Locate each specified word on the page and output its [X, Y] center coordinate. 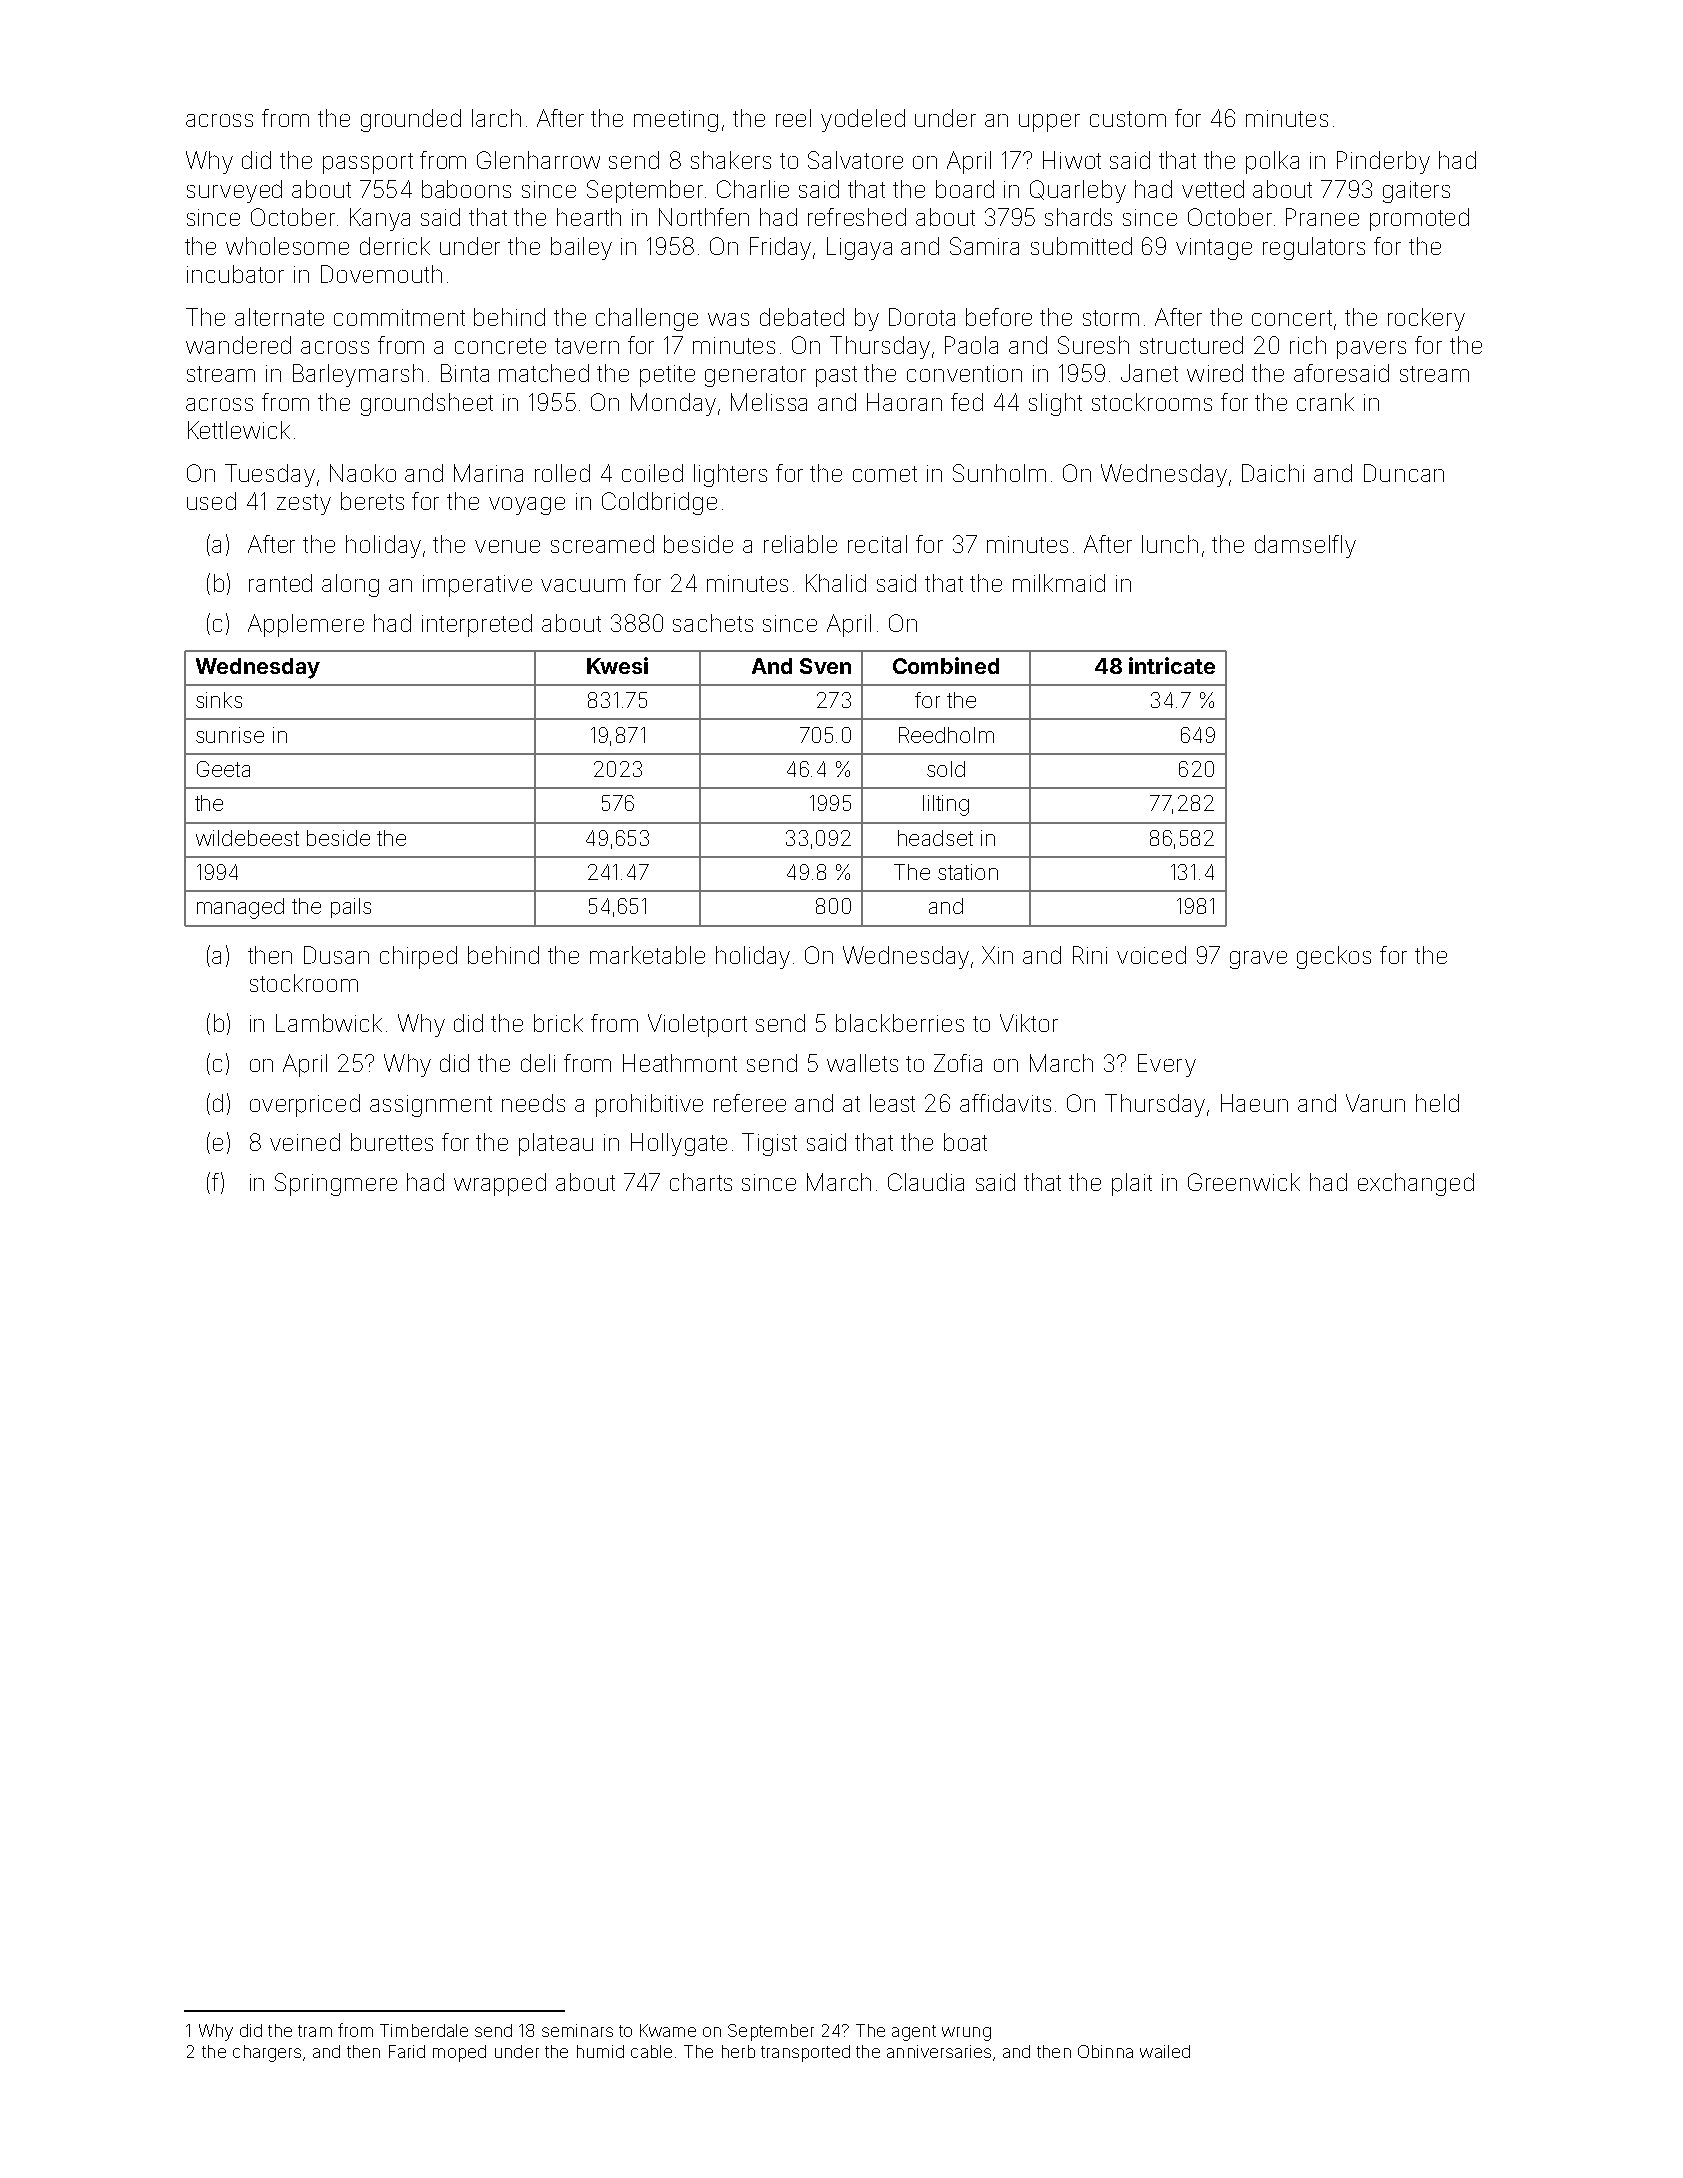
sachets [713, 623]
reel [793, 118]
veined [305, 1142]
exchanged [1416, 1184]
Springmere [336, 1184]
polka [1272, 162]
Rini [1090, 955]
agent [914, 2033]
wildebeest [247, 838]
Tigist [769, 1144]
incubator [235, 274]
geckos [1334, 957]
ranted [280, 583]
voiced [1151, 955]
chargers [267, 2053]
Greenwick [1244, 1182]
